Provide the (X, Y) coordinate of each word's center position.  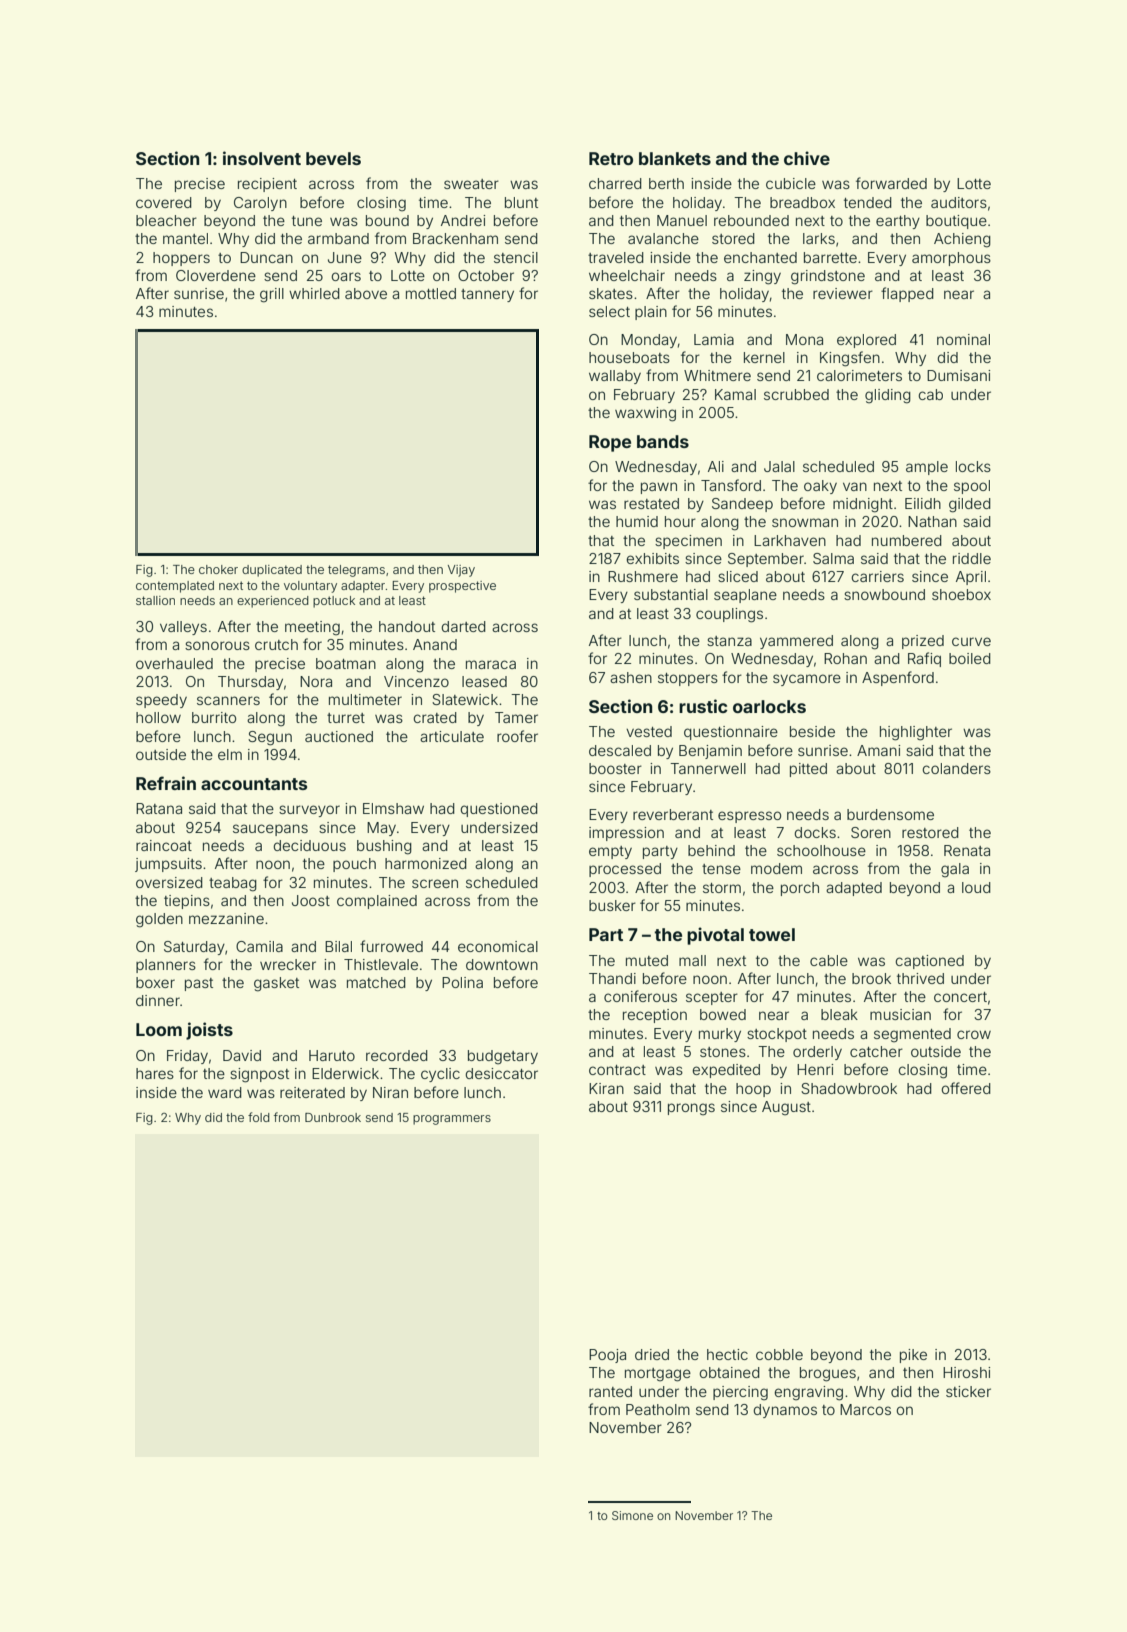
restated (651, 503)
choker (218, 569)
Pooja (607, 1356)
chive (807, 158)
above (366, 293)
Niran (390, 1092)
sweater (471, 184)
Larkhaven (790, 540)
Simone (632, 1515)
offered (966, 1088)
